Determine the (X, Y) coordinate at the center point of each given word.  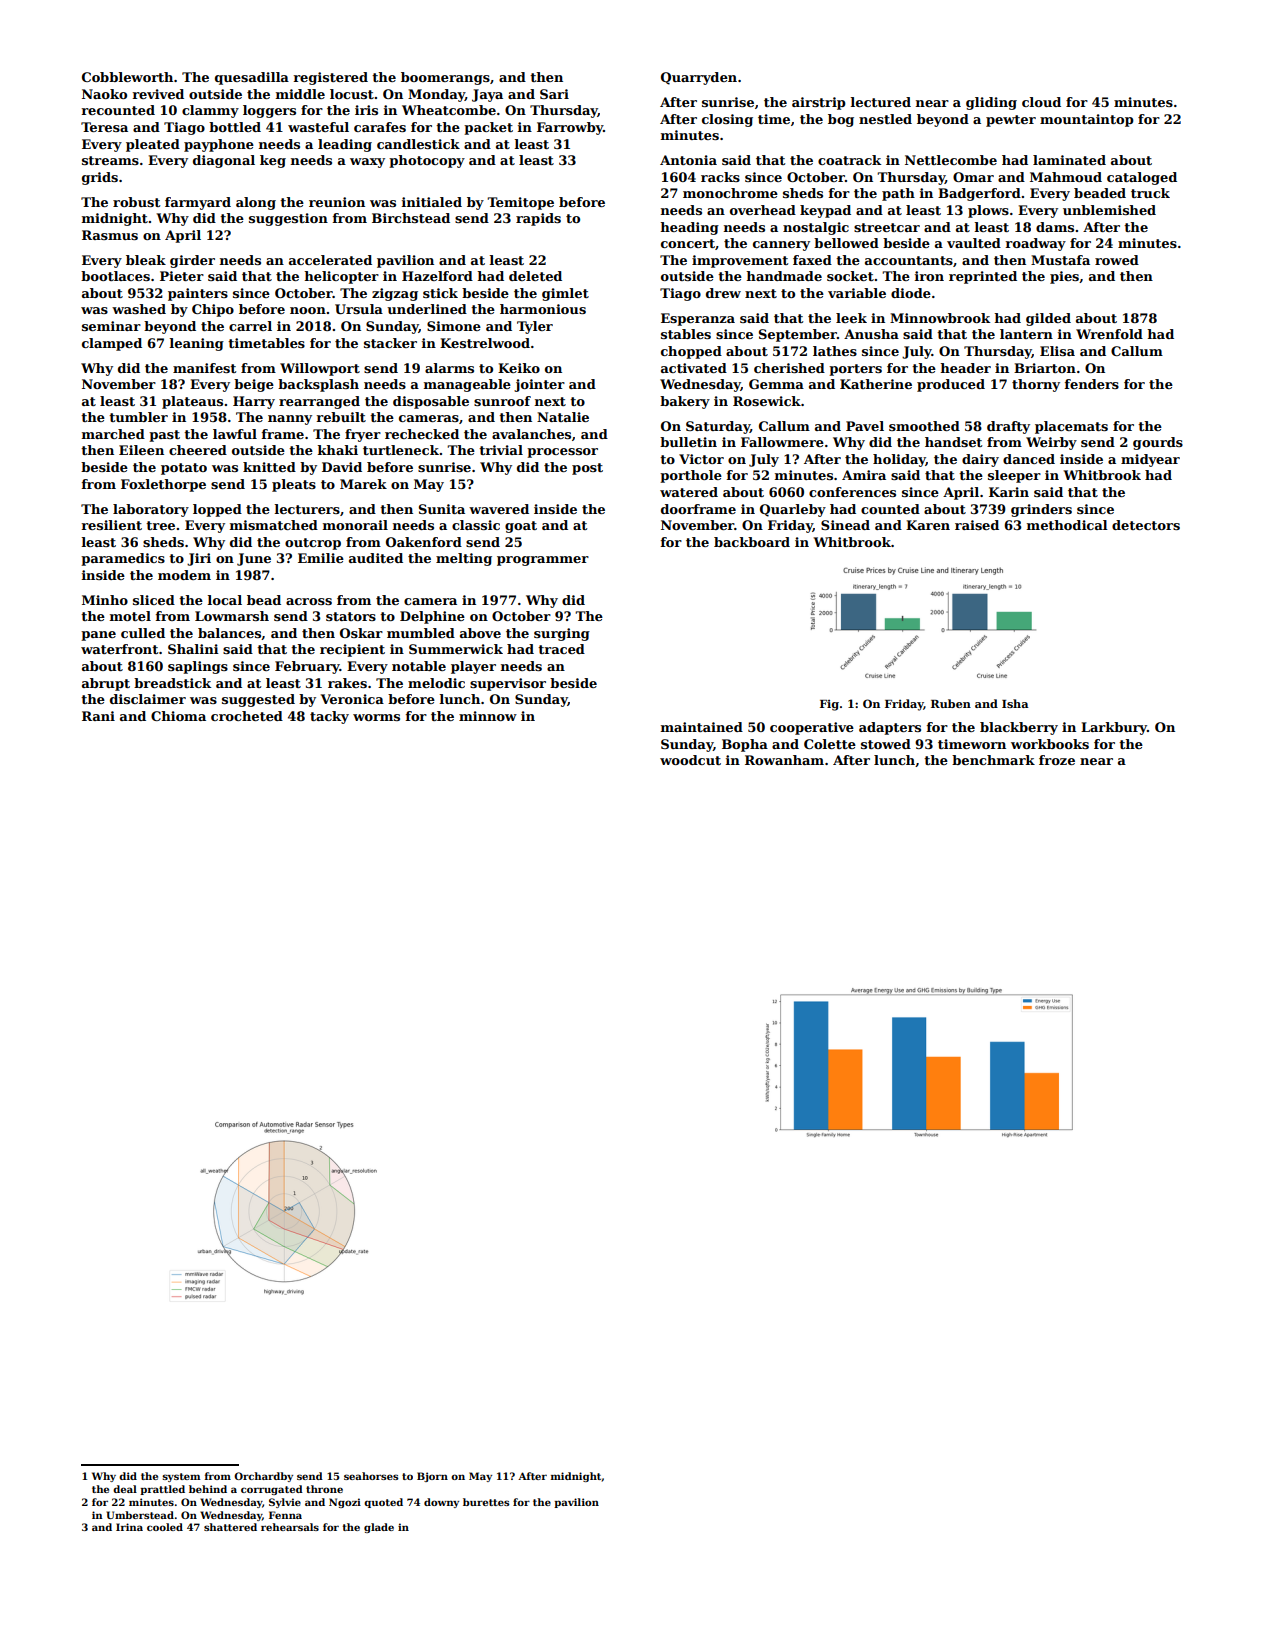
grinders (1041, 510)
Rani (98, 716)
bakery (685, 402)
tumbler (138, 417)
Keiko (519, 368)
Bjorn (432, 1477)
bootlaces (115, 276)
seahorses (371, 1476)
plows (988, 211)
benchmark (993, 760)
